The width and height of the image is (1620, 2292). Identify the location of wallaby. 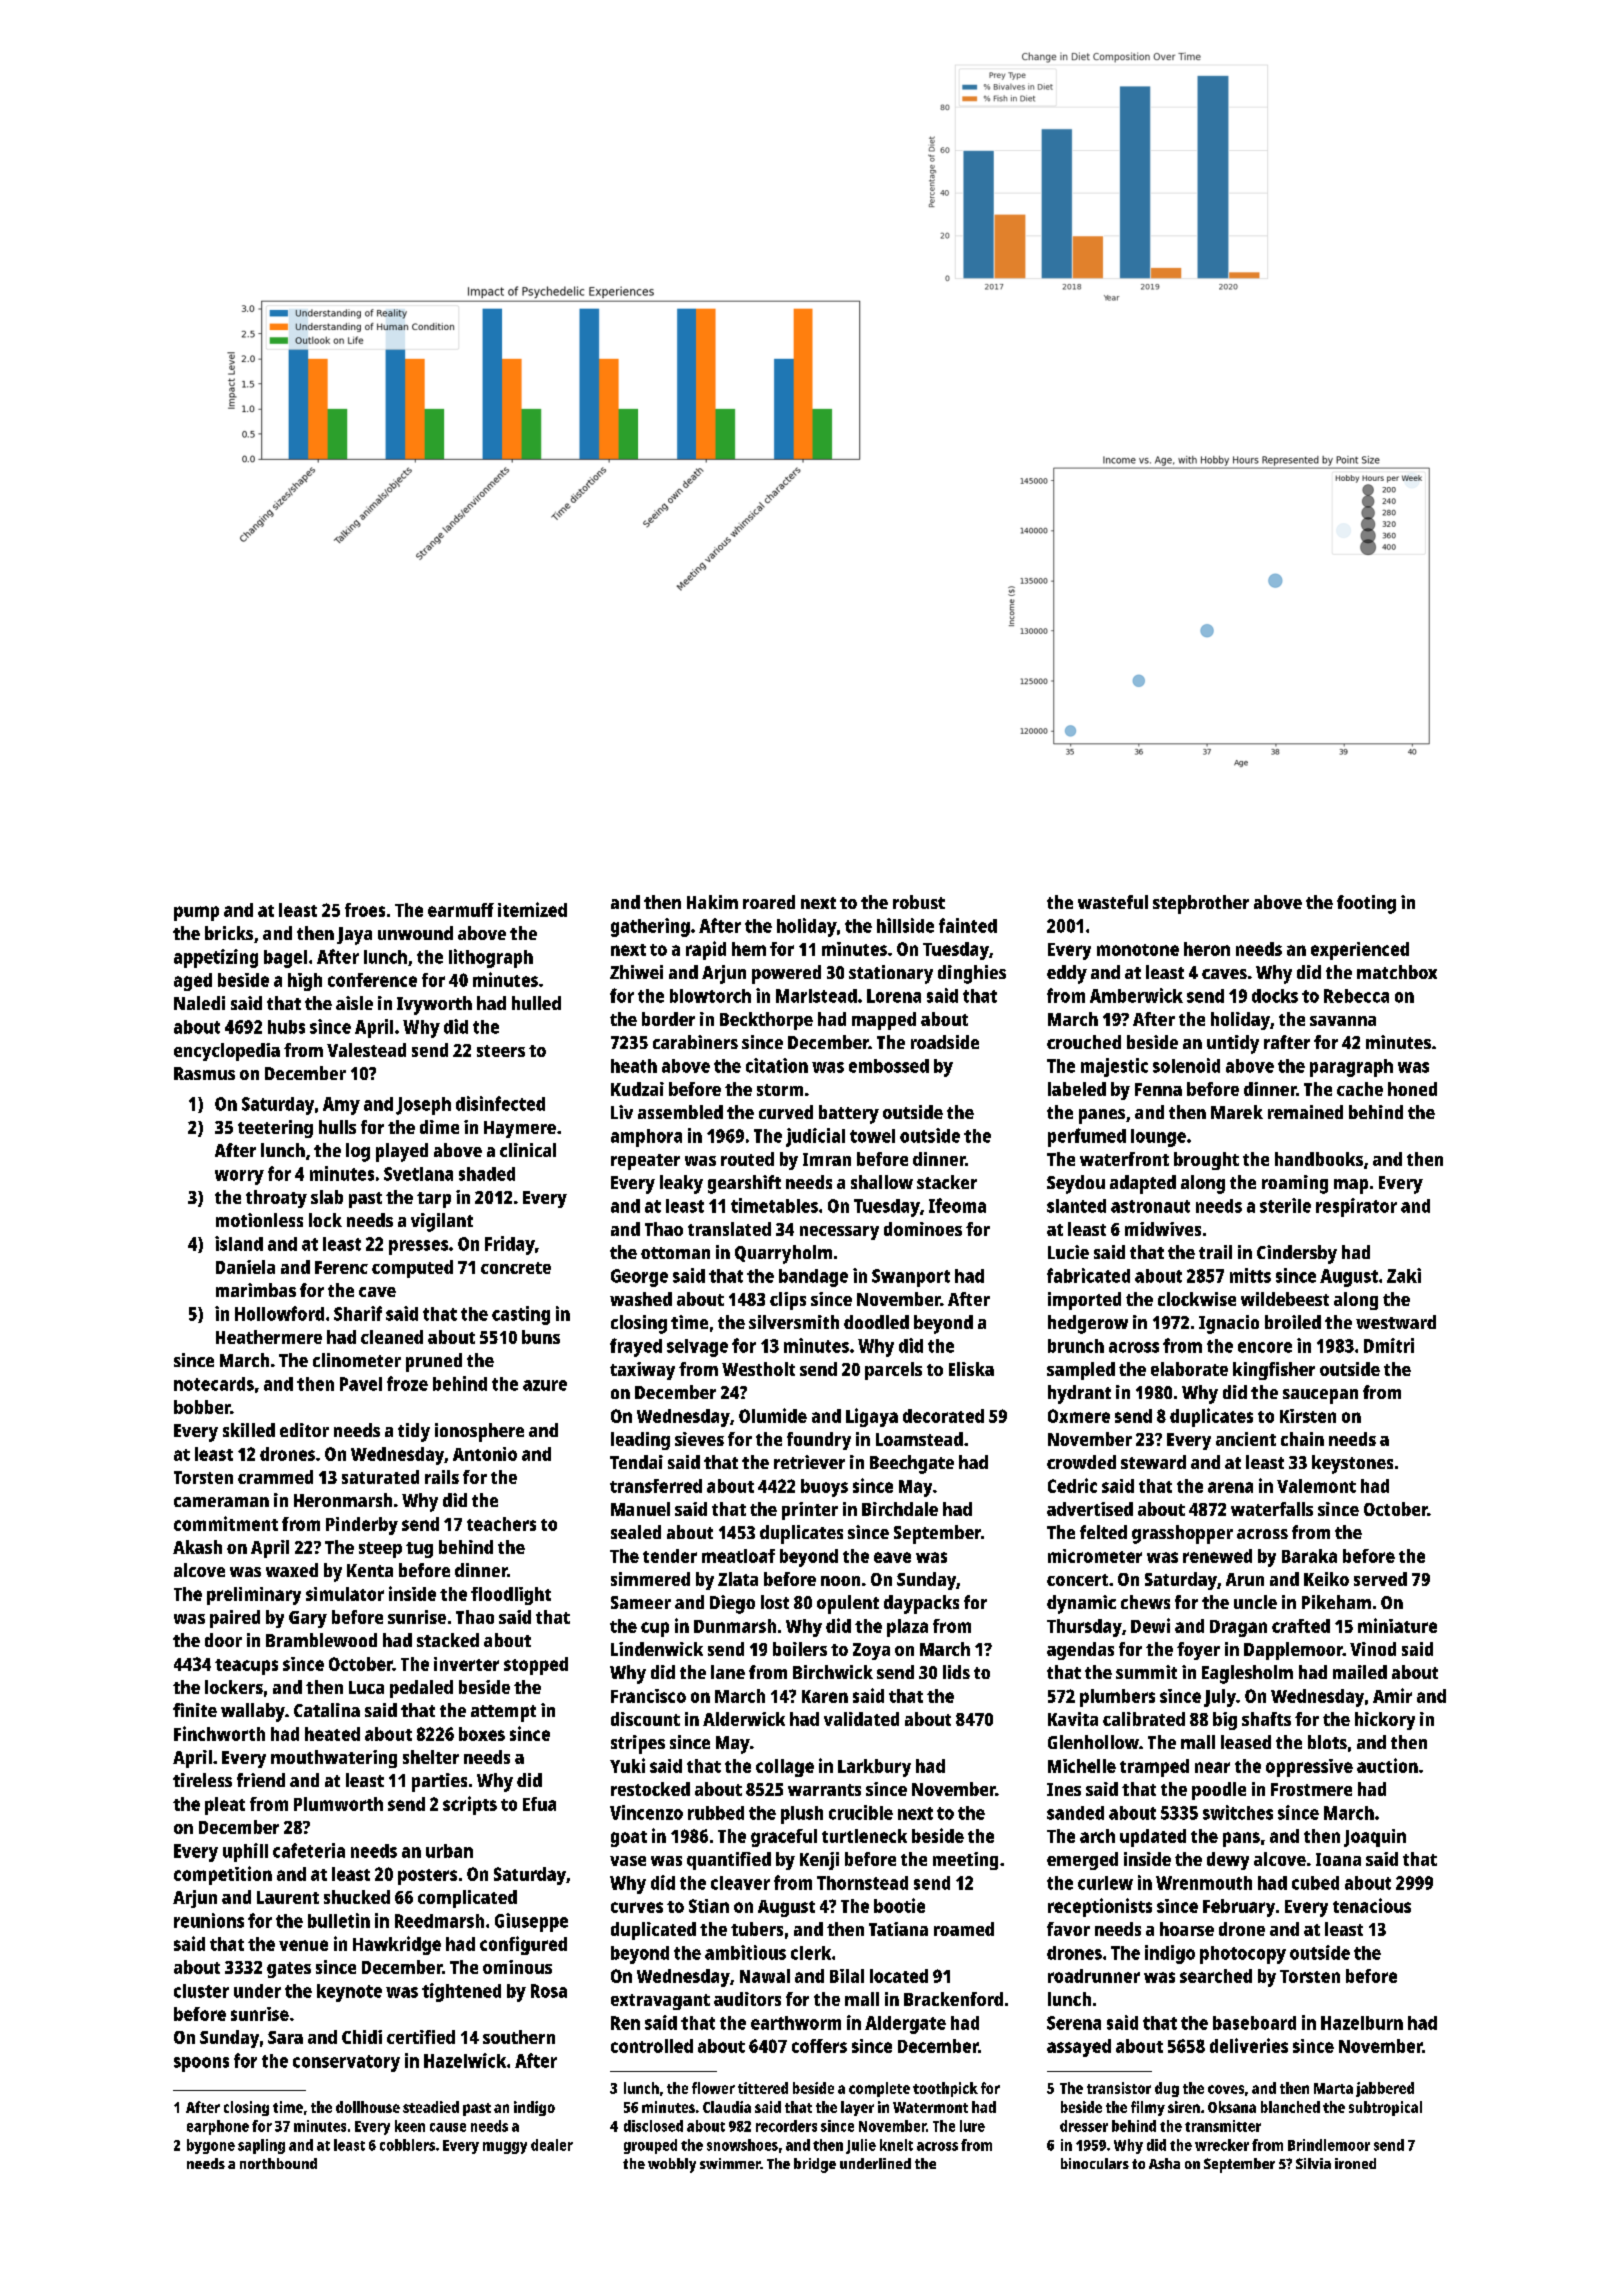
(253, 1712).
